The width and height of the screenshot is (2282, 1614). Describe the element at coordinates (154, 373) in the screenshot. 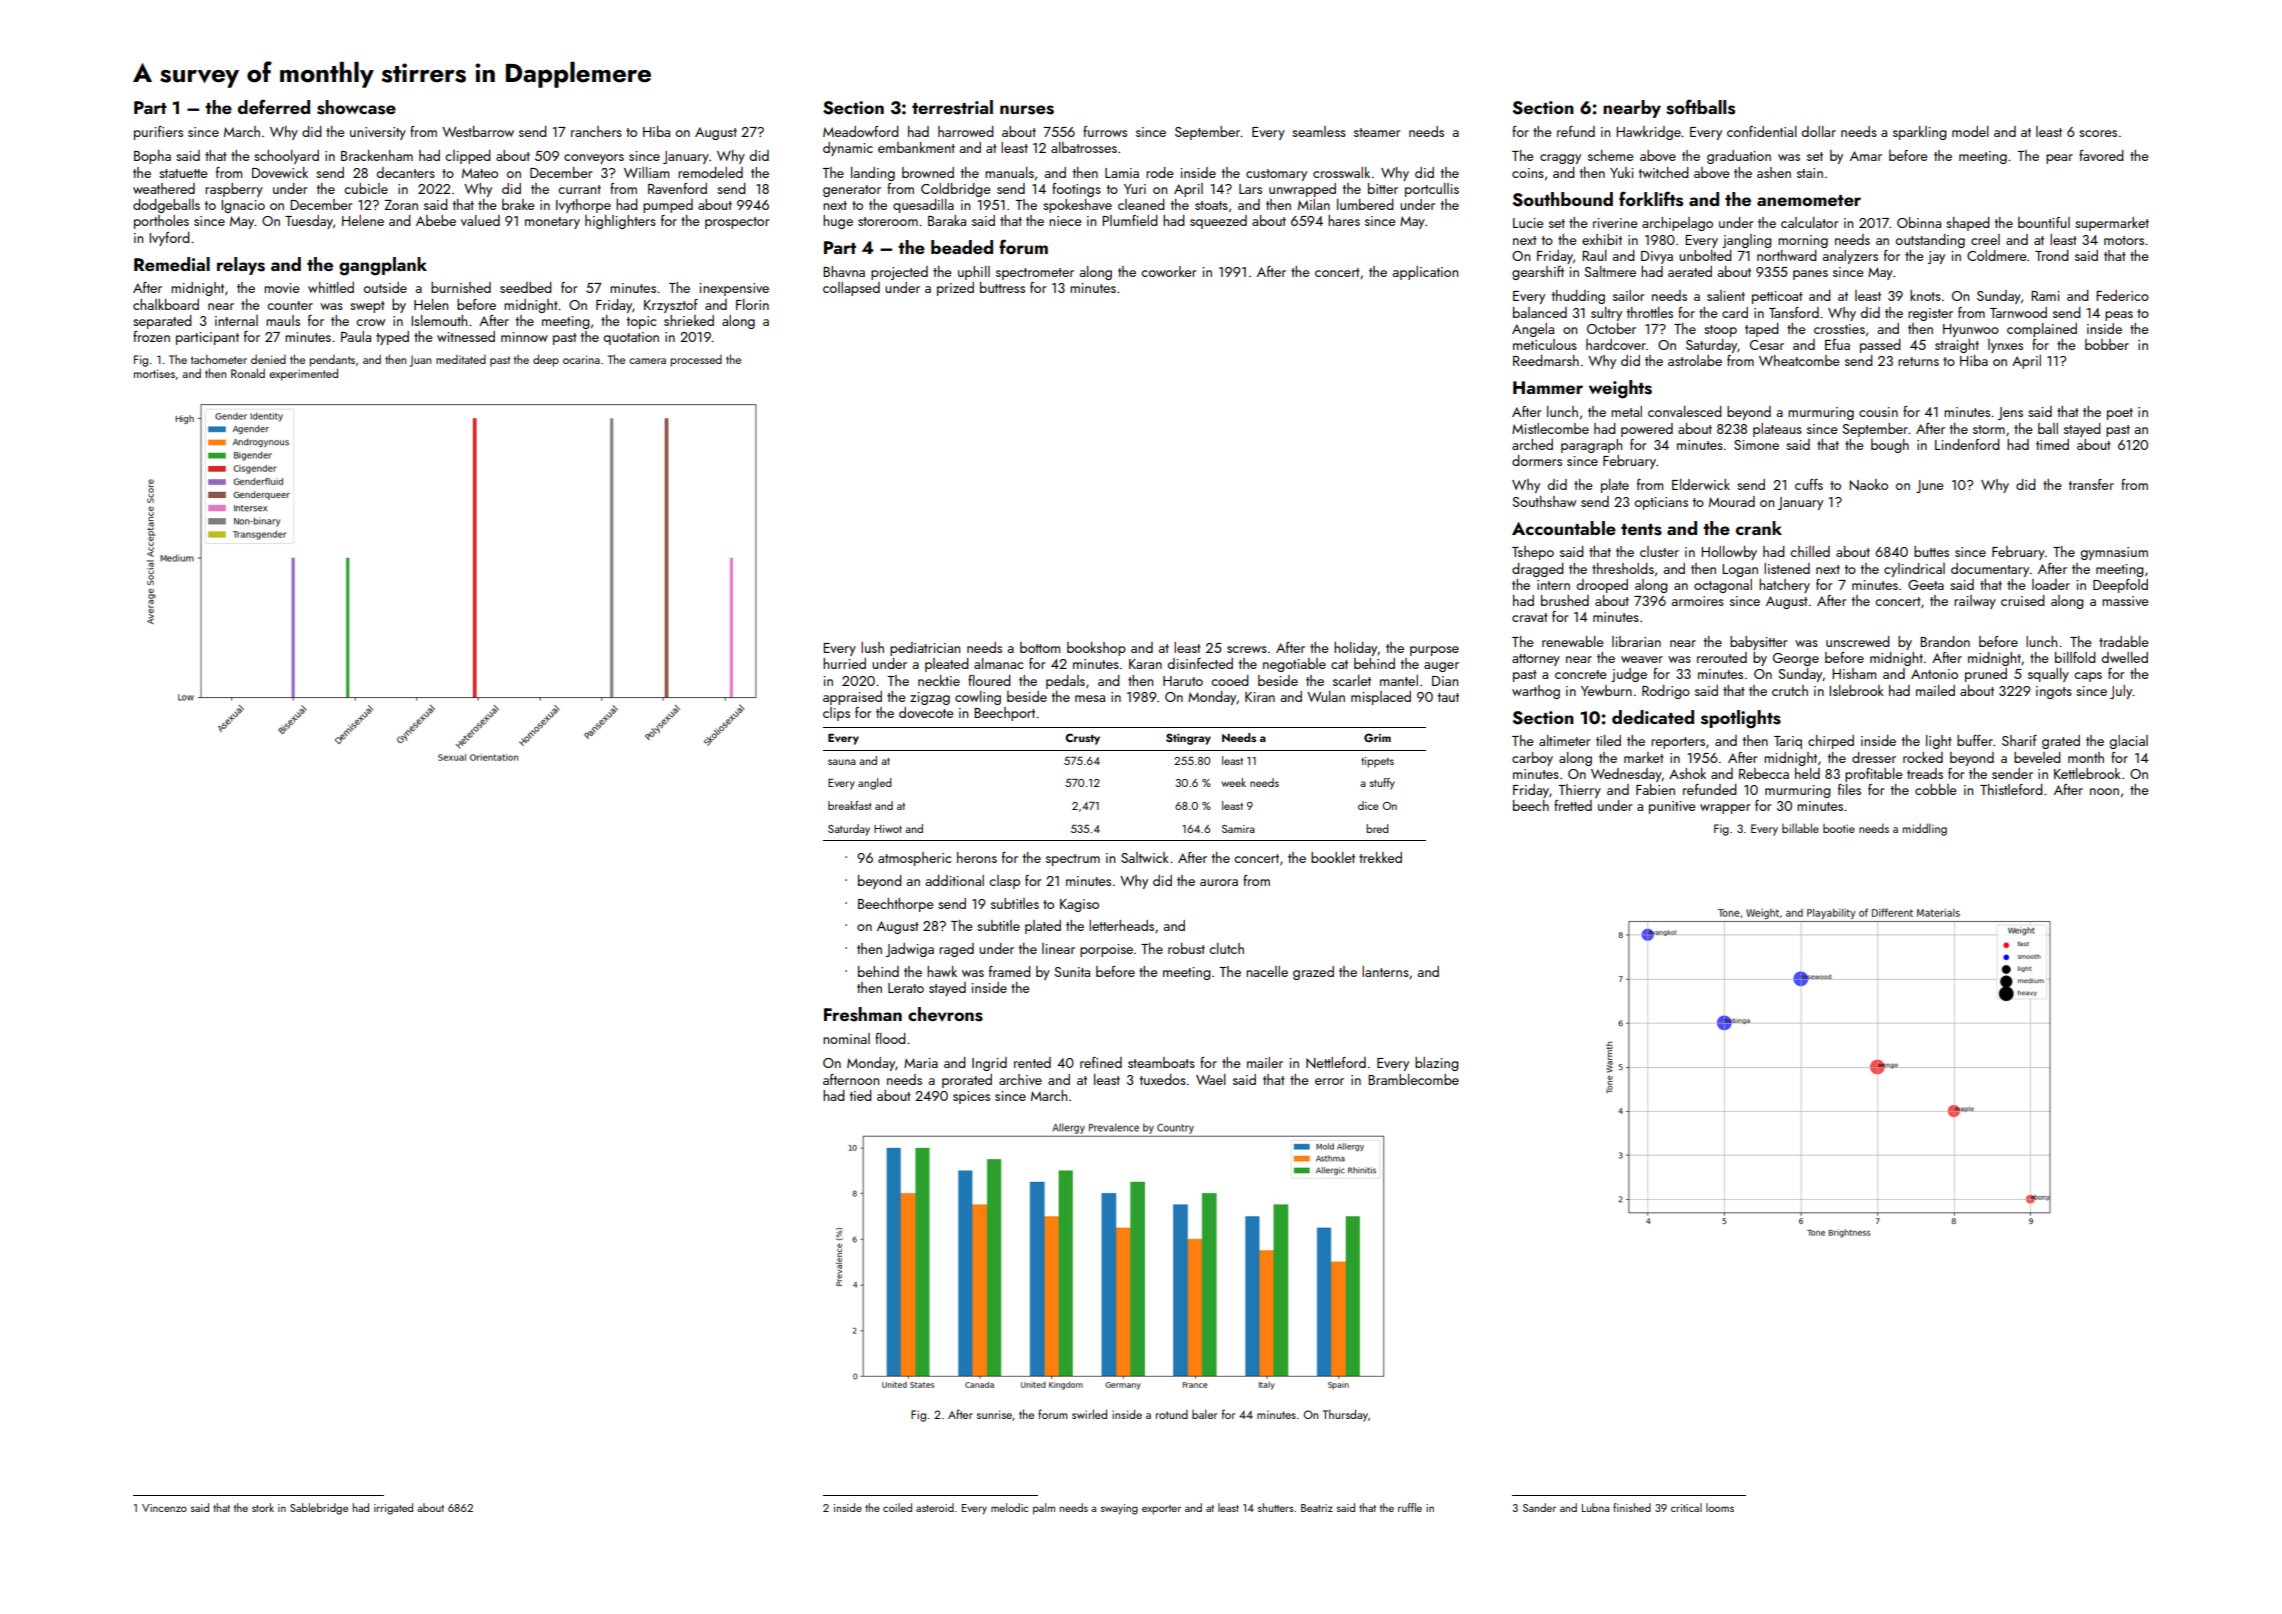

I see `mortises` at that location.
